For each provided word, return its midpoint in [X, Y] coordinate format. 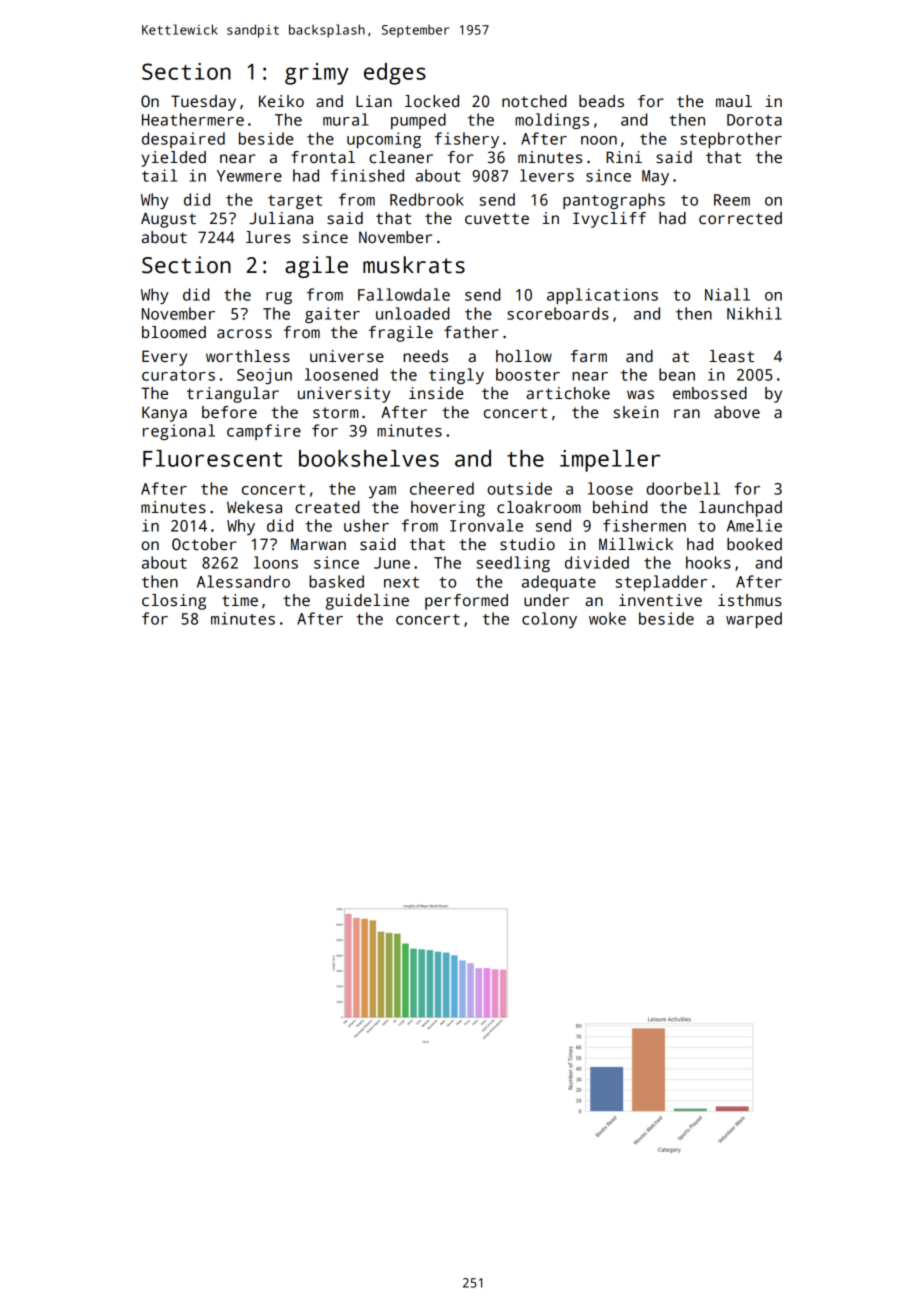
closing [174, 602]
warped [754, 620]
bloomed [174, 332]
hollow [524, 356]
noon [599, 140]
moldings [552, 121]
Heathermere [193, 119]
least [732, 356]
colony [549, 620]
